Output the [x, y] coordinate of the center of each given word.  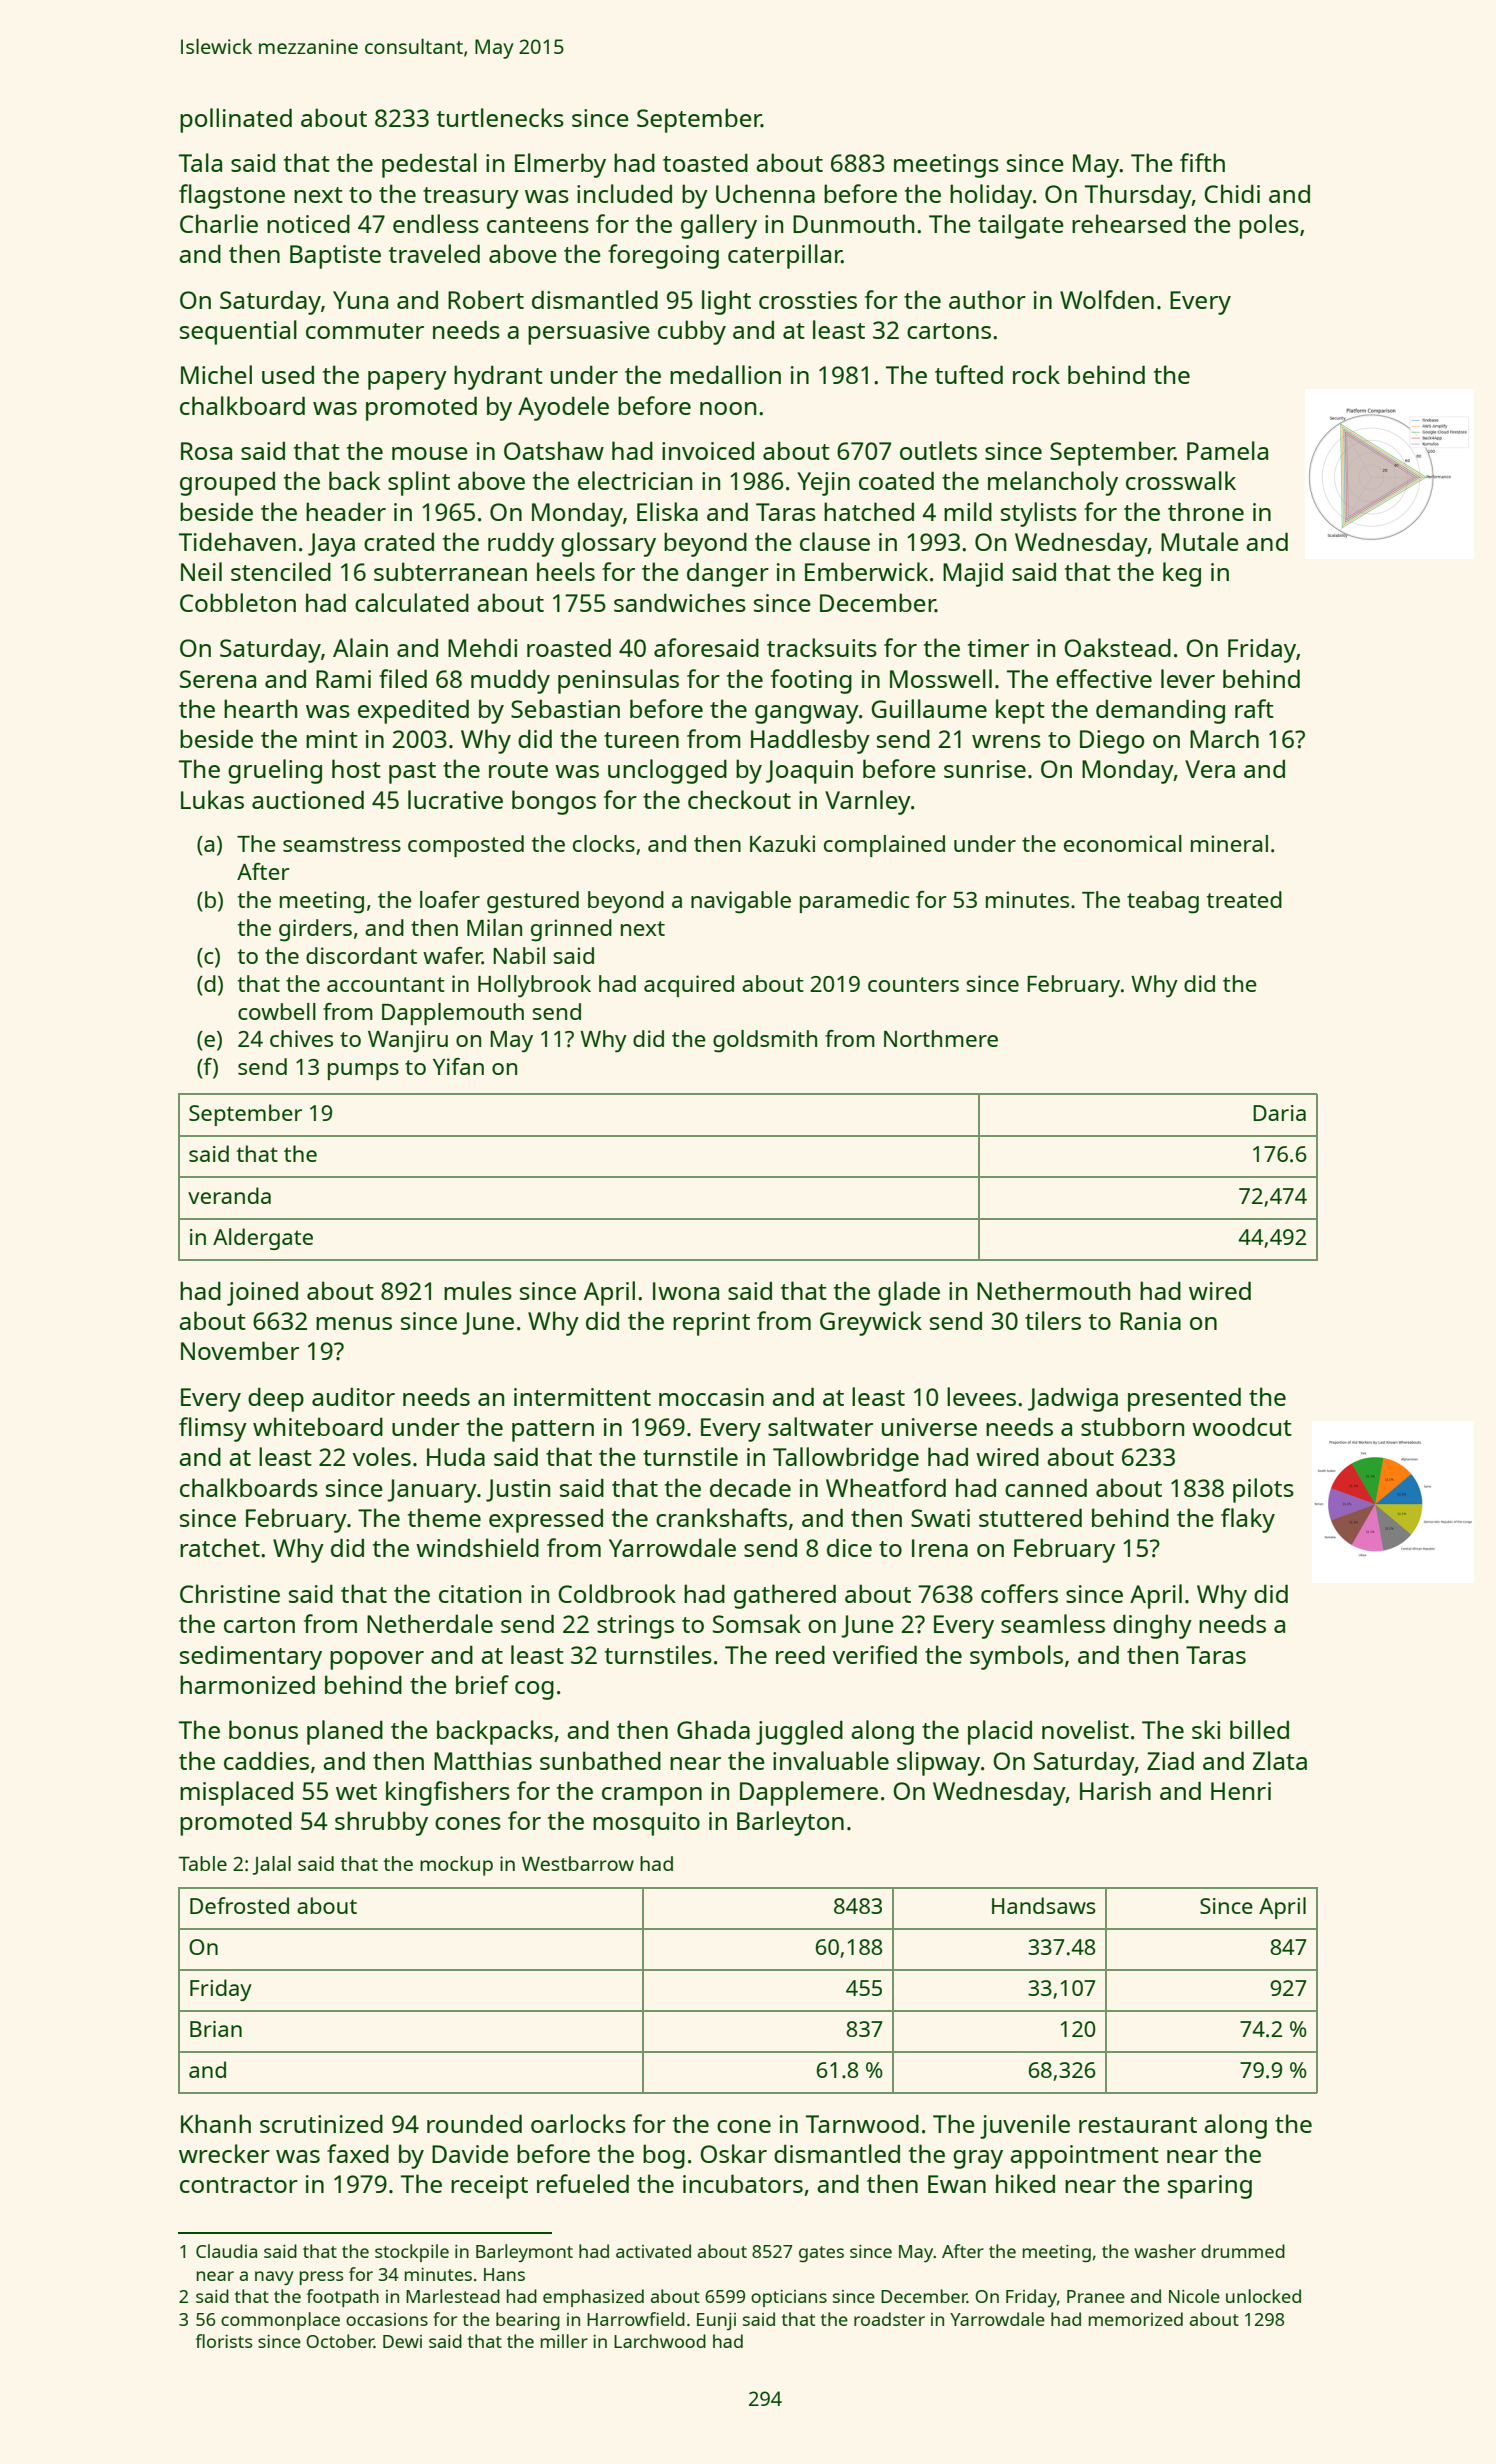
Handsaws [1044, 1905]
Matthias [483, 1760]
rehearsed [1129, 223]
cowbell [277, 1011]
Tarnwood [862, 2124]
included [624, 193]
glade [909, 1293]
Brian [216, 2029]
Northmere [941, 1038]
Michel [216, 374]
